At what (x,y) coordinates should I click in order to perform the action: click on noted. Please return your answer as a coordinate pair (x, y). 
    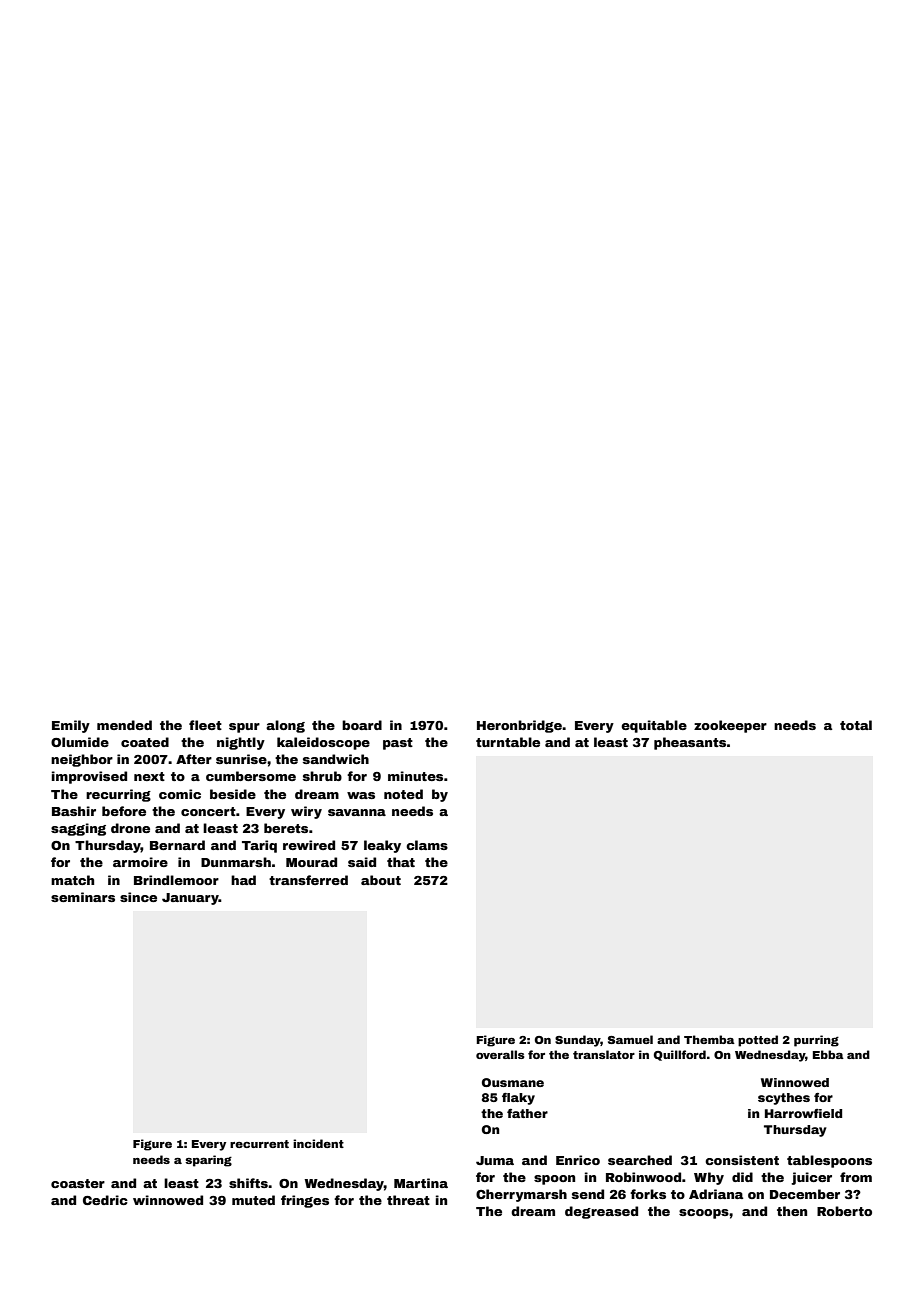
    Looking at the image, I should click on (403, 794).
